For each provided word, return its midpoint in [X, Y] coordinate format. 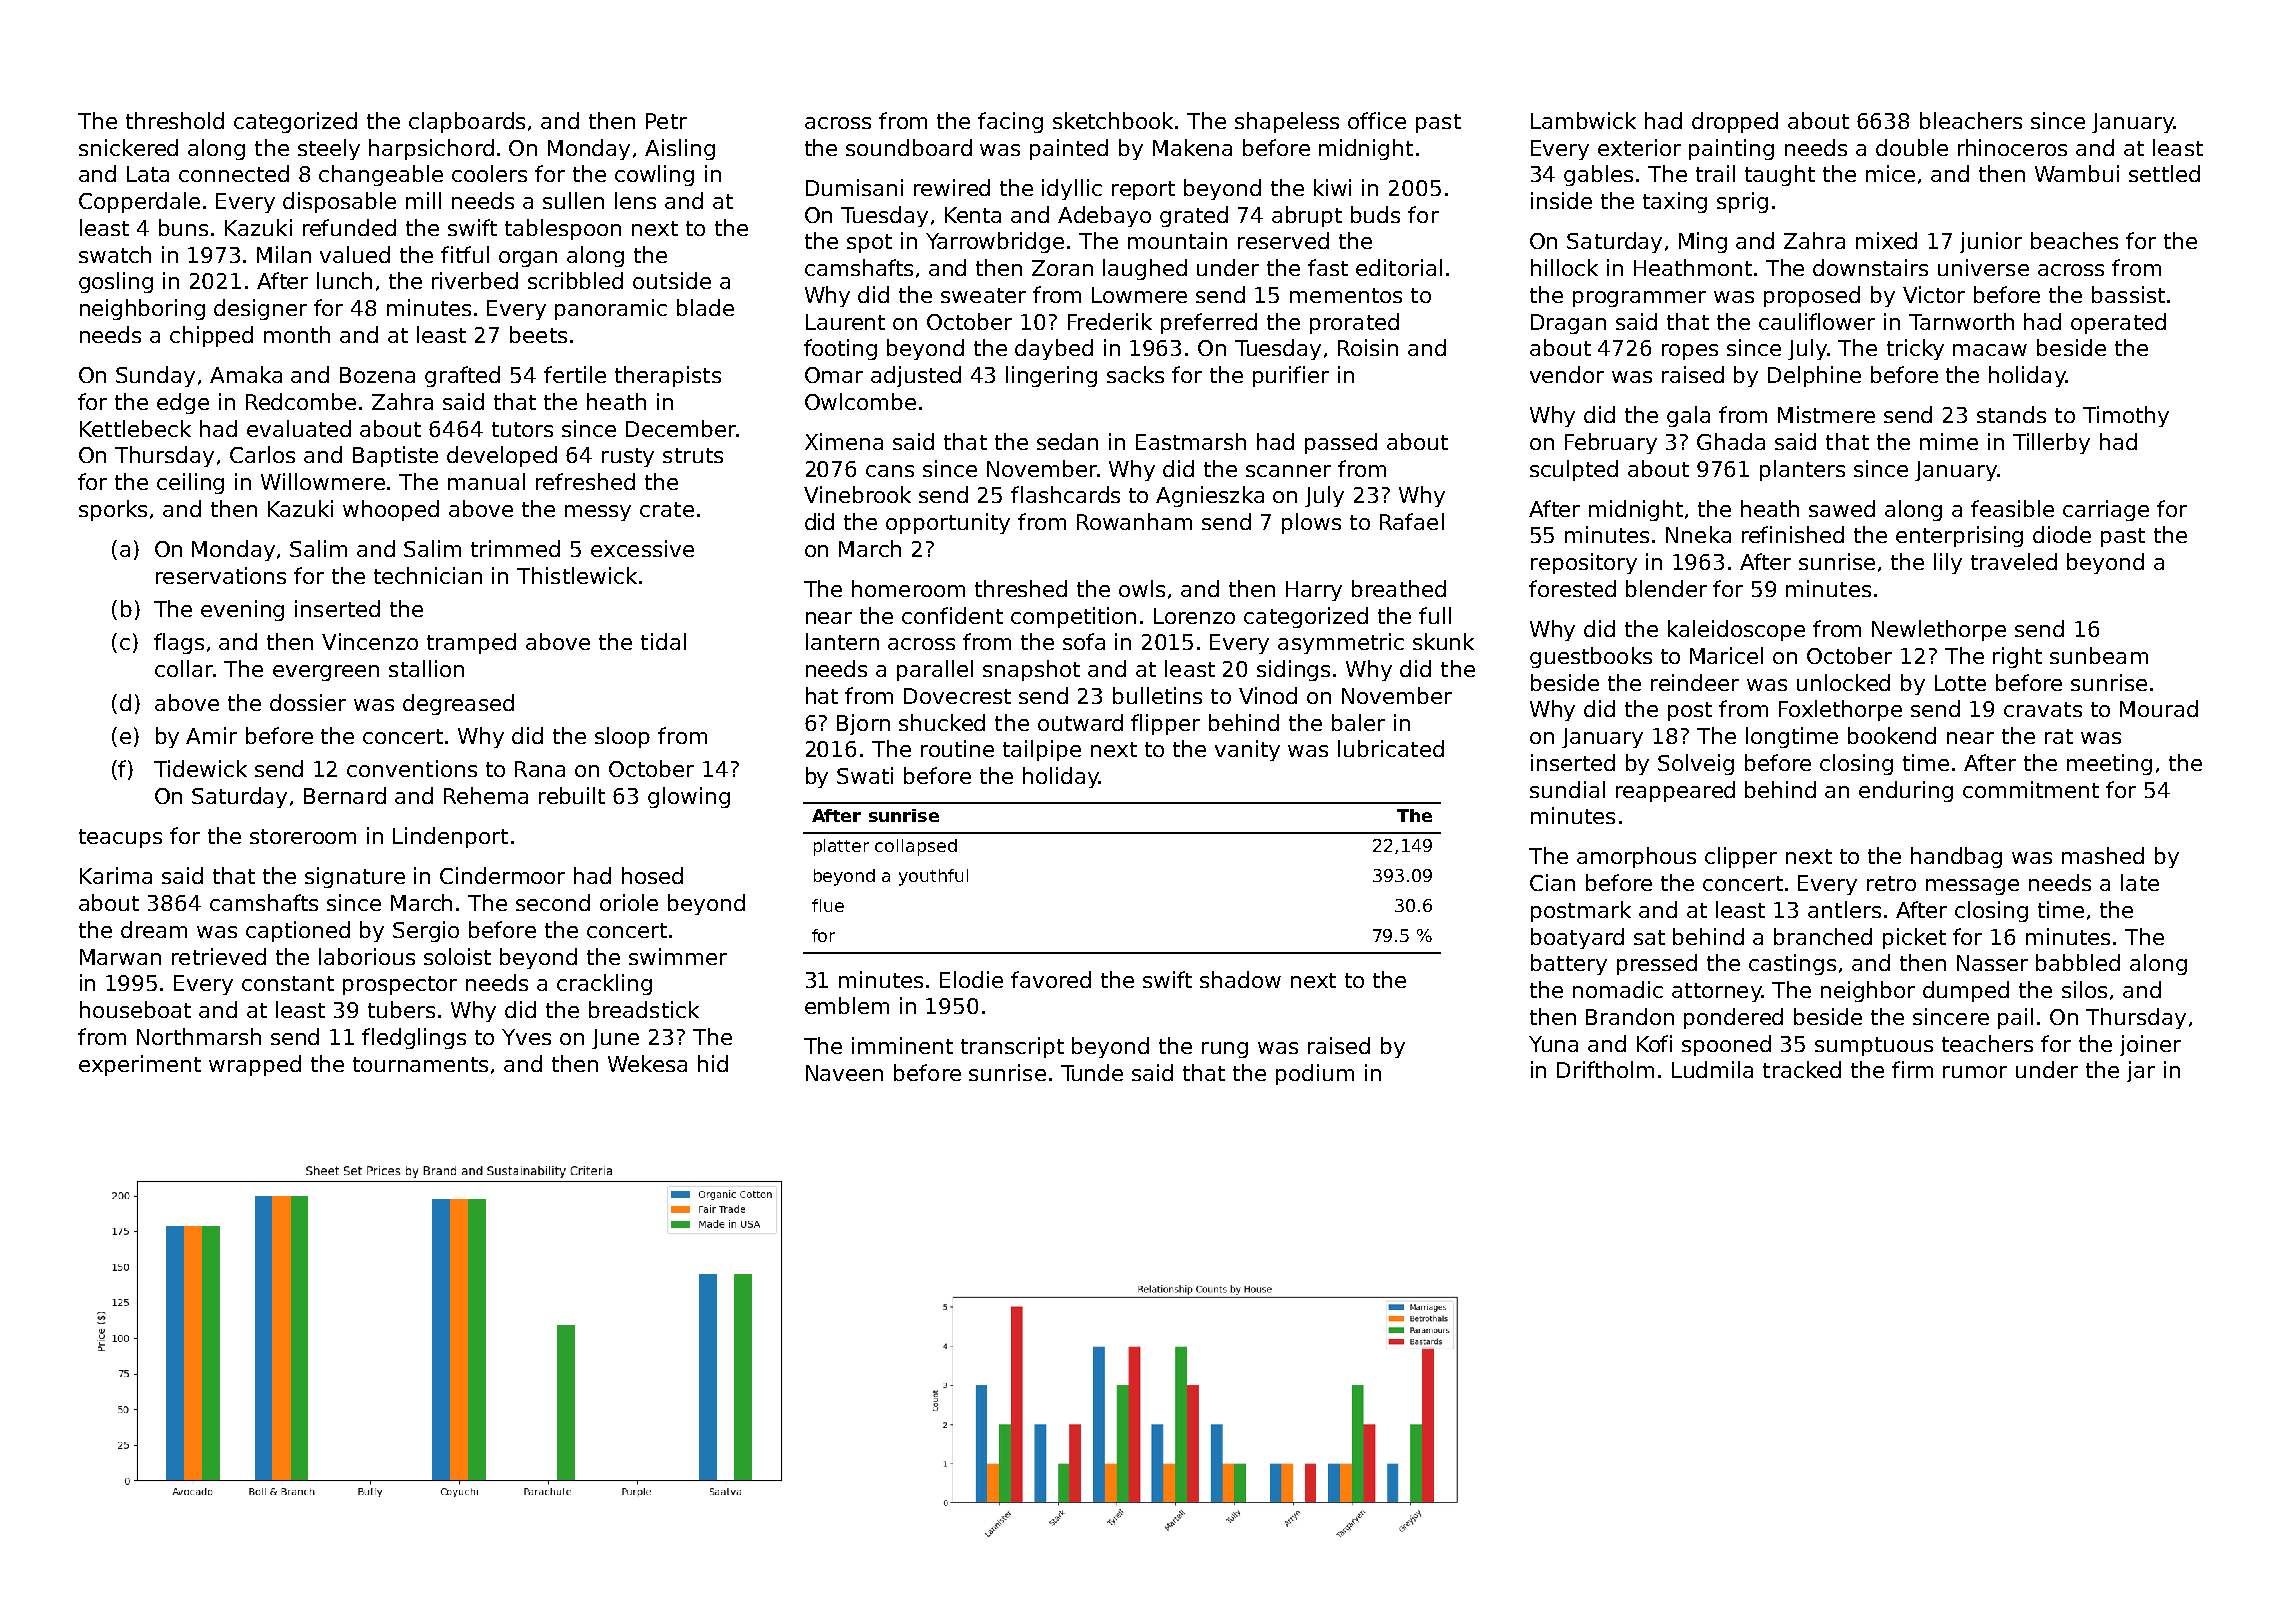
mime [1949, 441]
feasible [2012, 508]
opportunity [948, 523]
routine [957, 748]
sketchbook [1113, 120]
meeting [2109, 764]
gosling [116, 282]
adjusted [916, 376]
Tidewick [200, 768]
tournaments [420, 1064]
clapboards [467, 122]
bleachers [1971, 120]
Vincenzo [370, 641]
